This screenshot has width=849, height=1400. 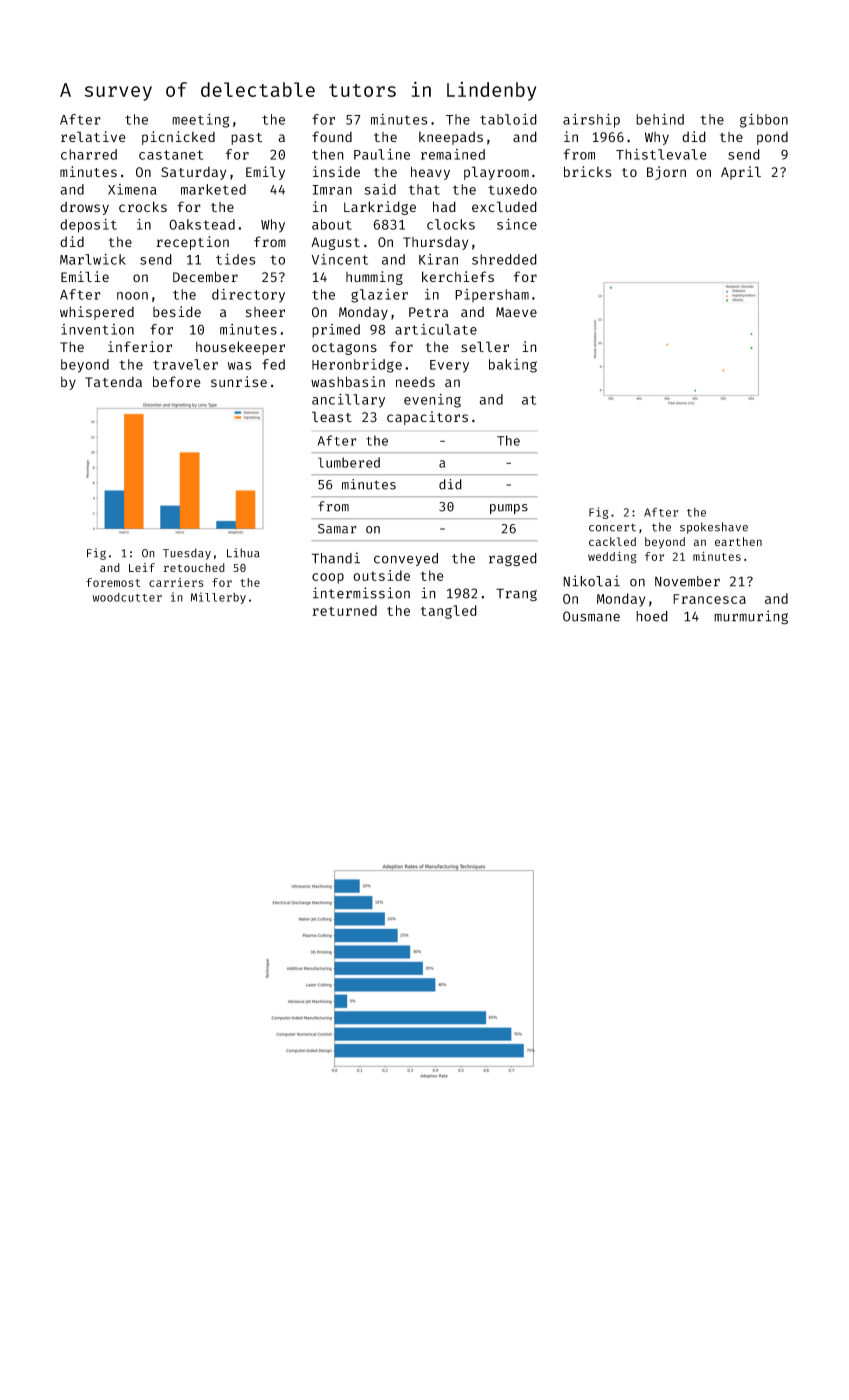 What do you see at coordinates (714, 528) in the screenshot?
I see `spokeshave` at bounding box center [714, 528].
